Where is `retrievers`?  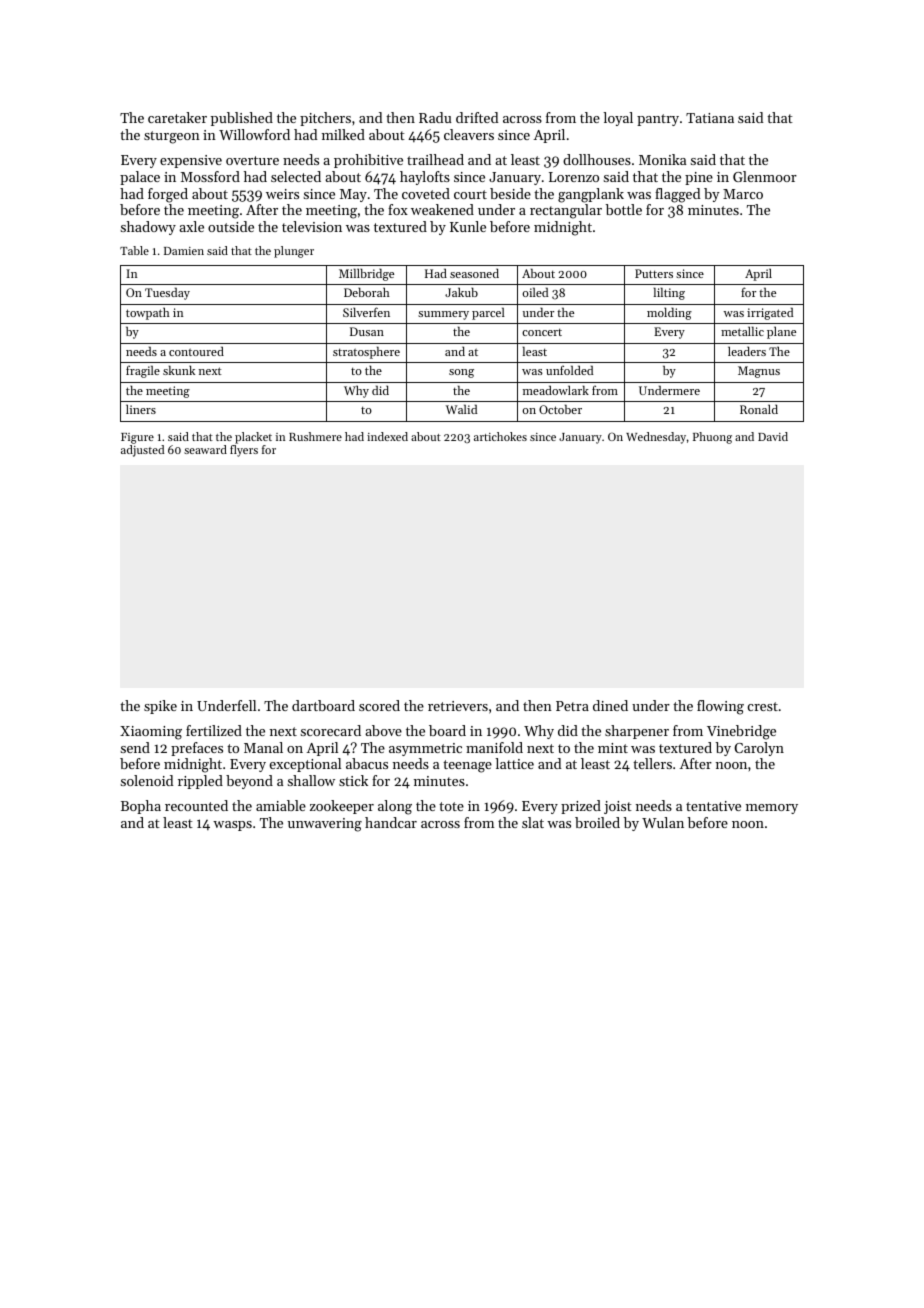
retrievers is located at coordinates (458, 706).
